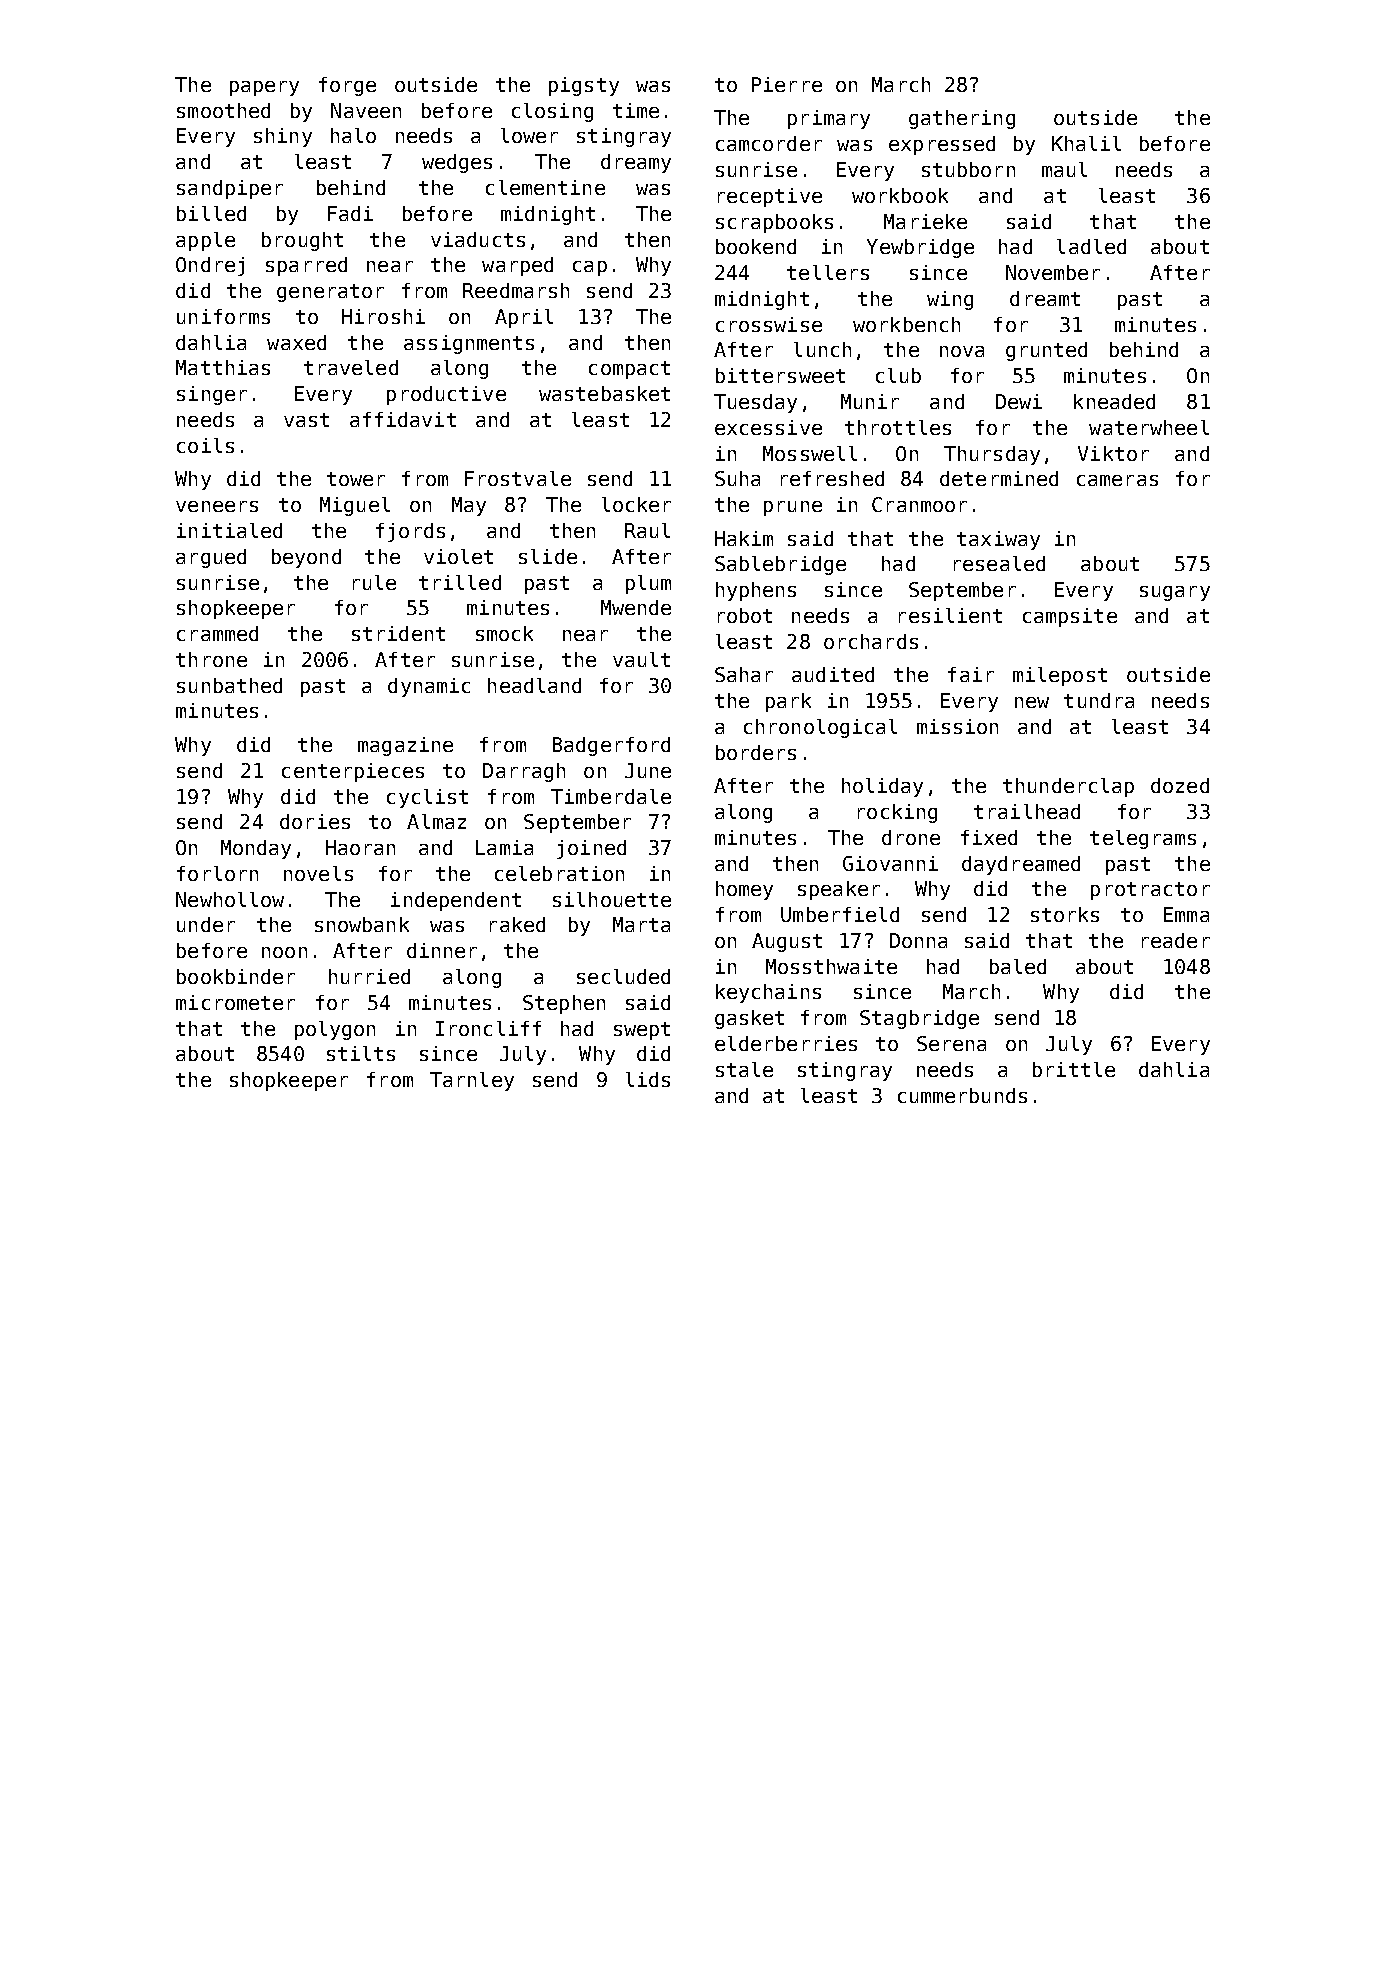 This screenshot has width=1386, height=1969. Describe the element at coordinates (362, 924) in the screenshot. I see `snowbank` at that location.
